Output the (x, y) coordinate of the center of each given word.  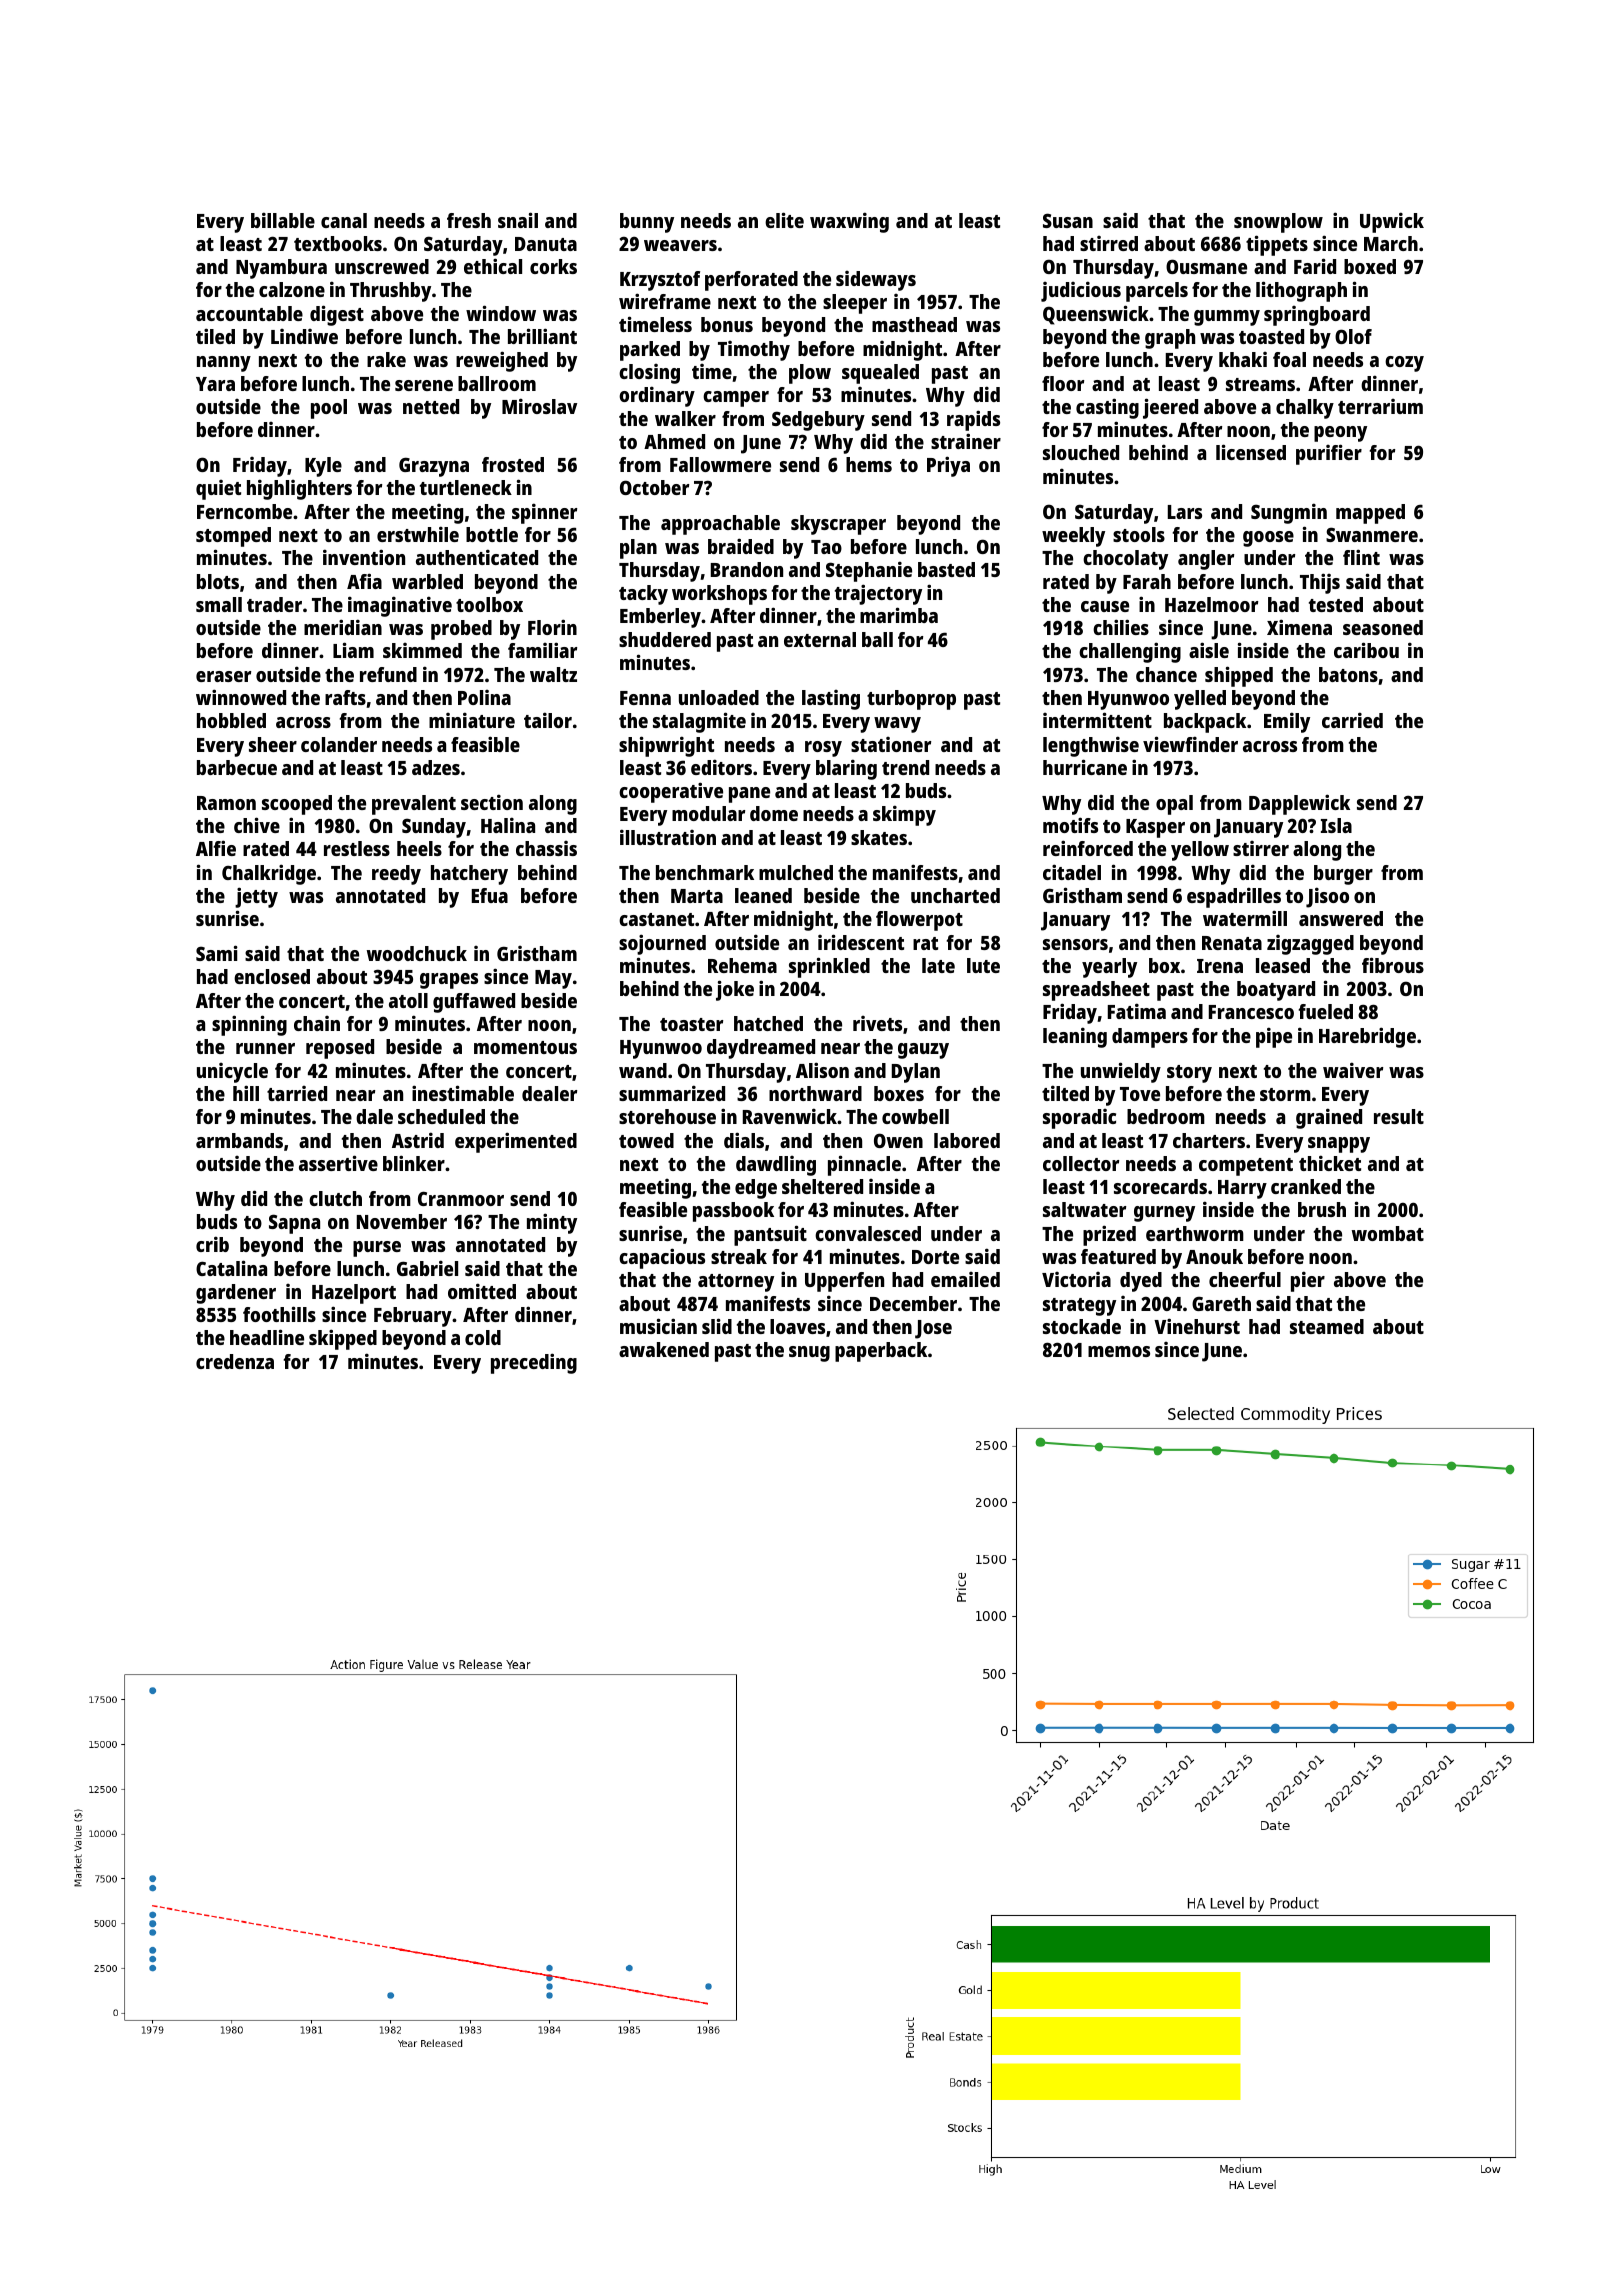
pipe (1274, 1037)
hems (869, 464)
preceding (534, 1363)
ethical (493, 266)
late (938, 965)
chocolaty (1125, 560)
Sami (217, 953)
